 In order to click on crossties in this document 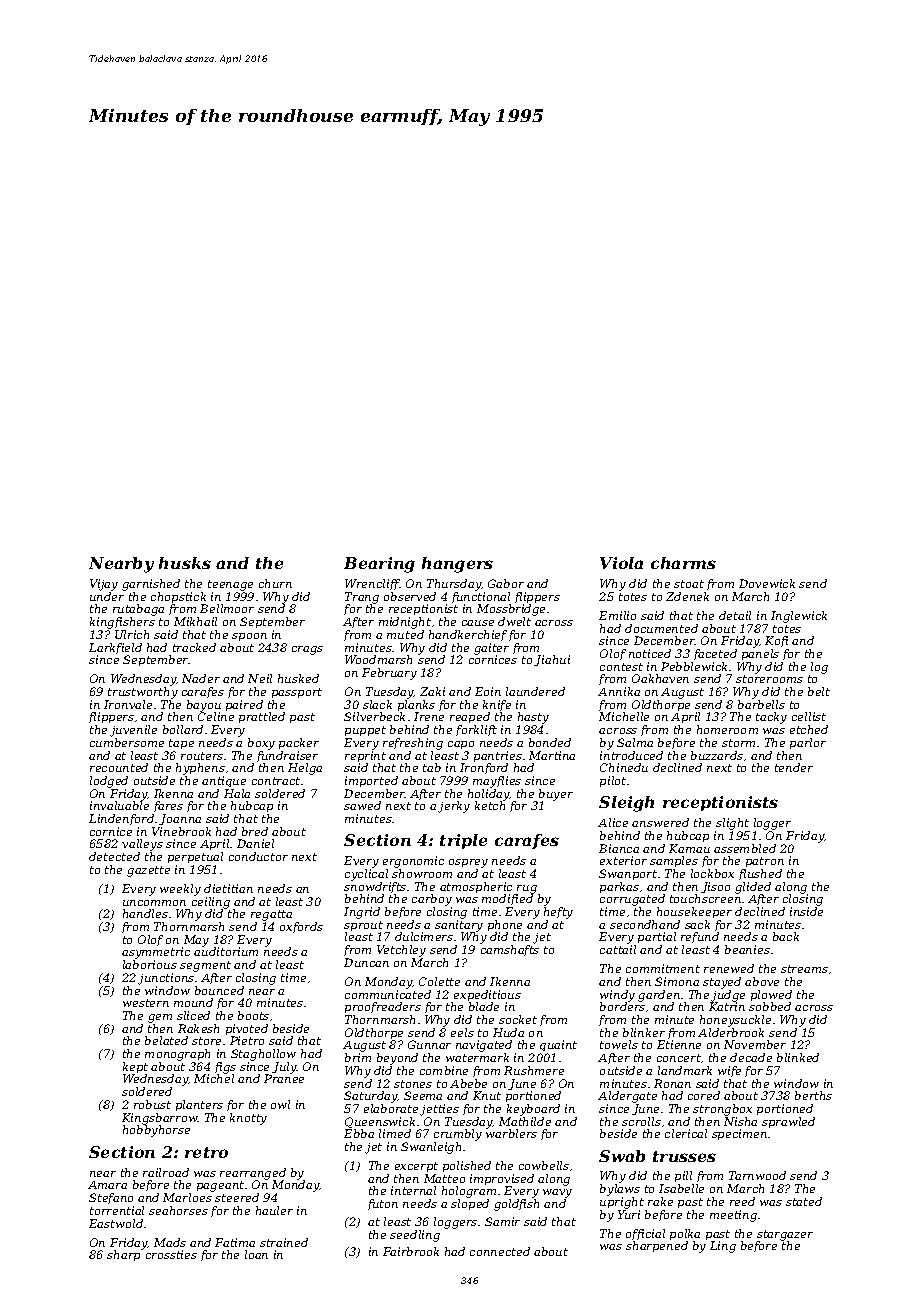, I will do `click(171, 1254)`.
